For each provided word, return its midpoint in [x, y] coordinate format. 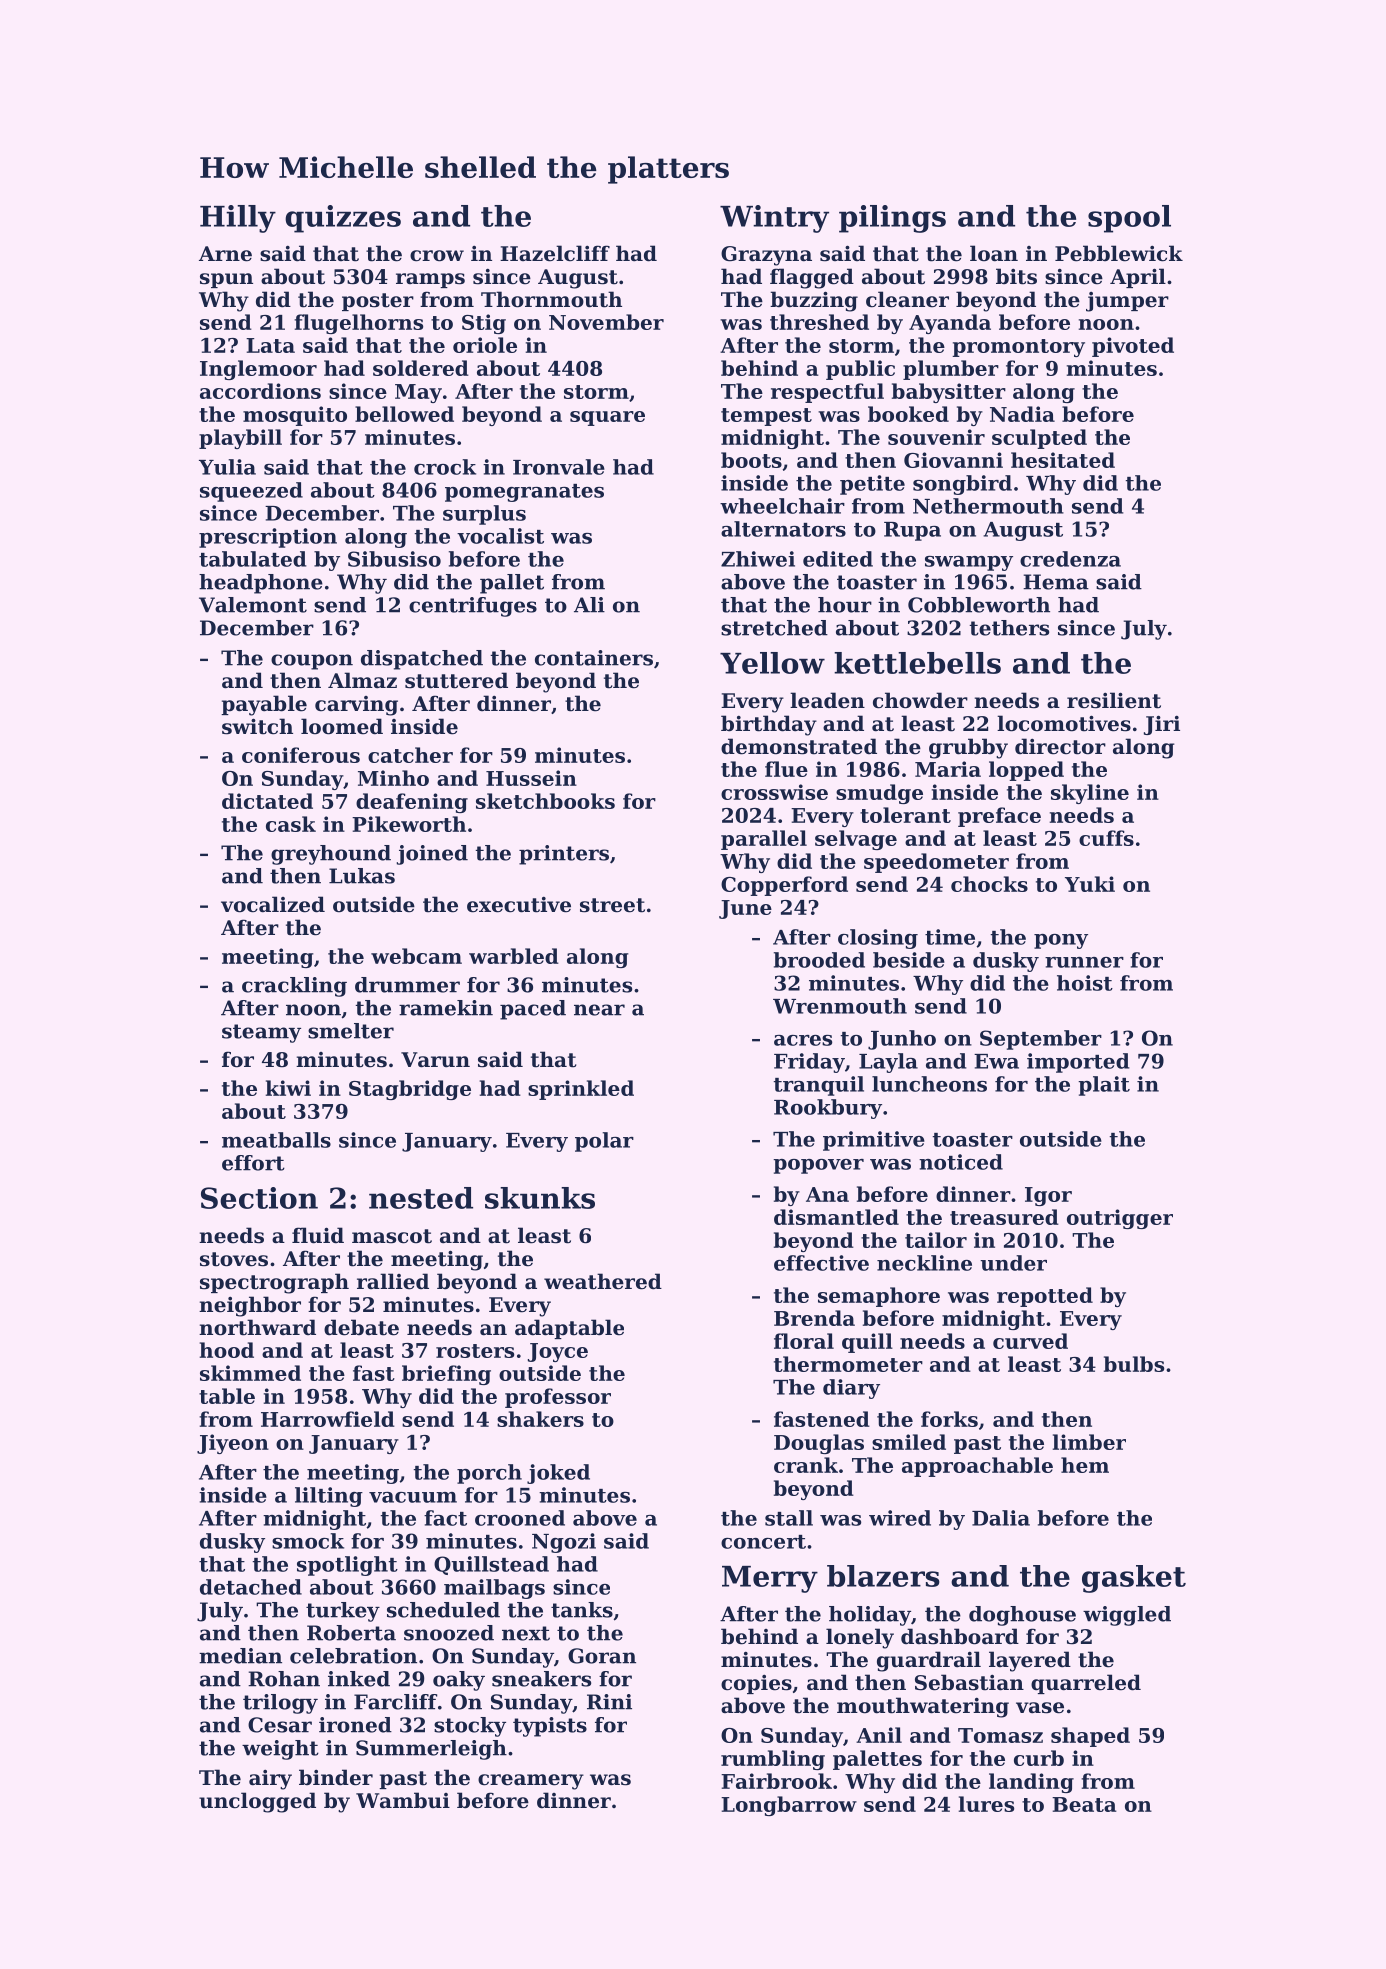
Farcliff [396, 1702]
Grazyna [766, 256]
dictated [267, 801]
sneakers [541, 1679]
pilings [892, 219]
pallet [512, 584]
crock [445, 467]
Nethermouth [988, 506]
